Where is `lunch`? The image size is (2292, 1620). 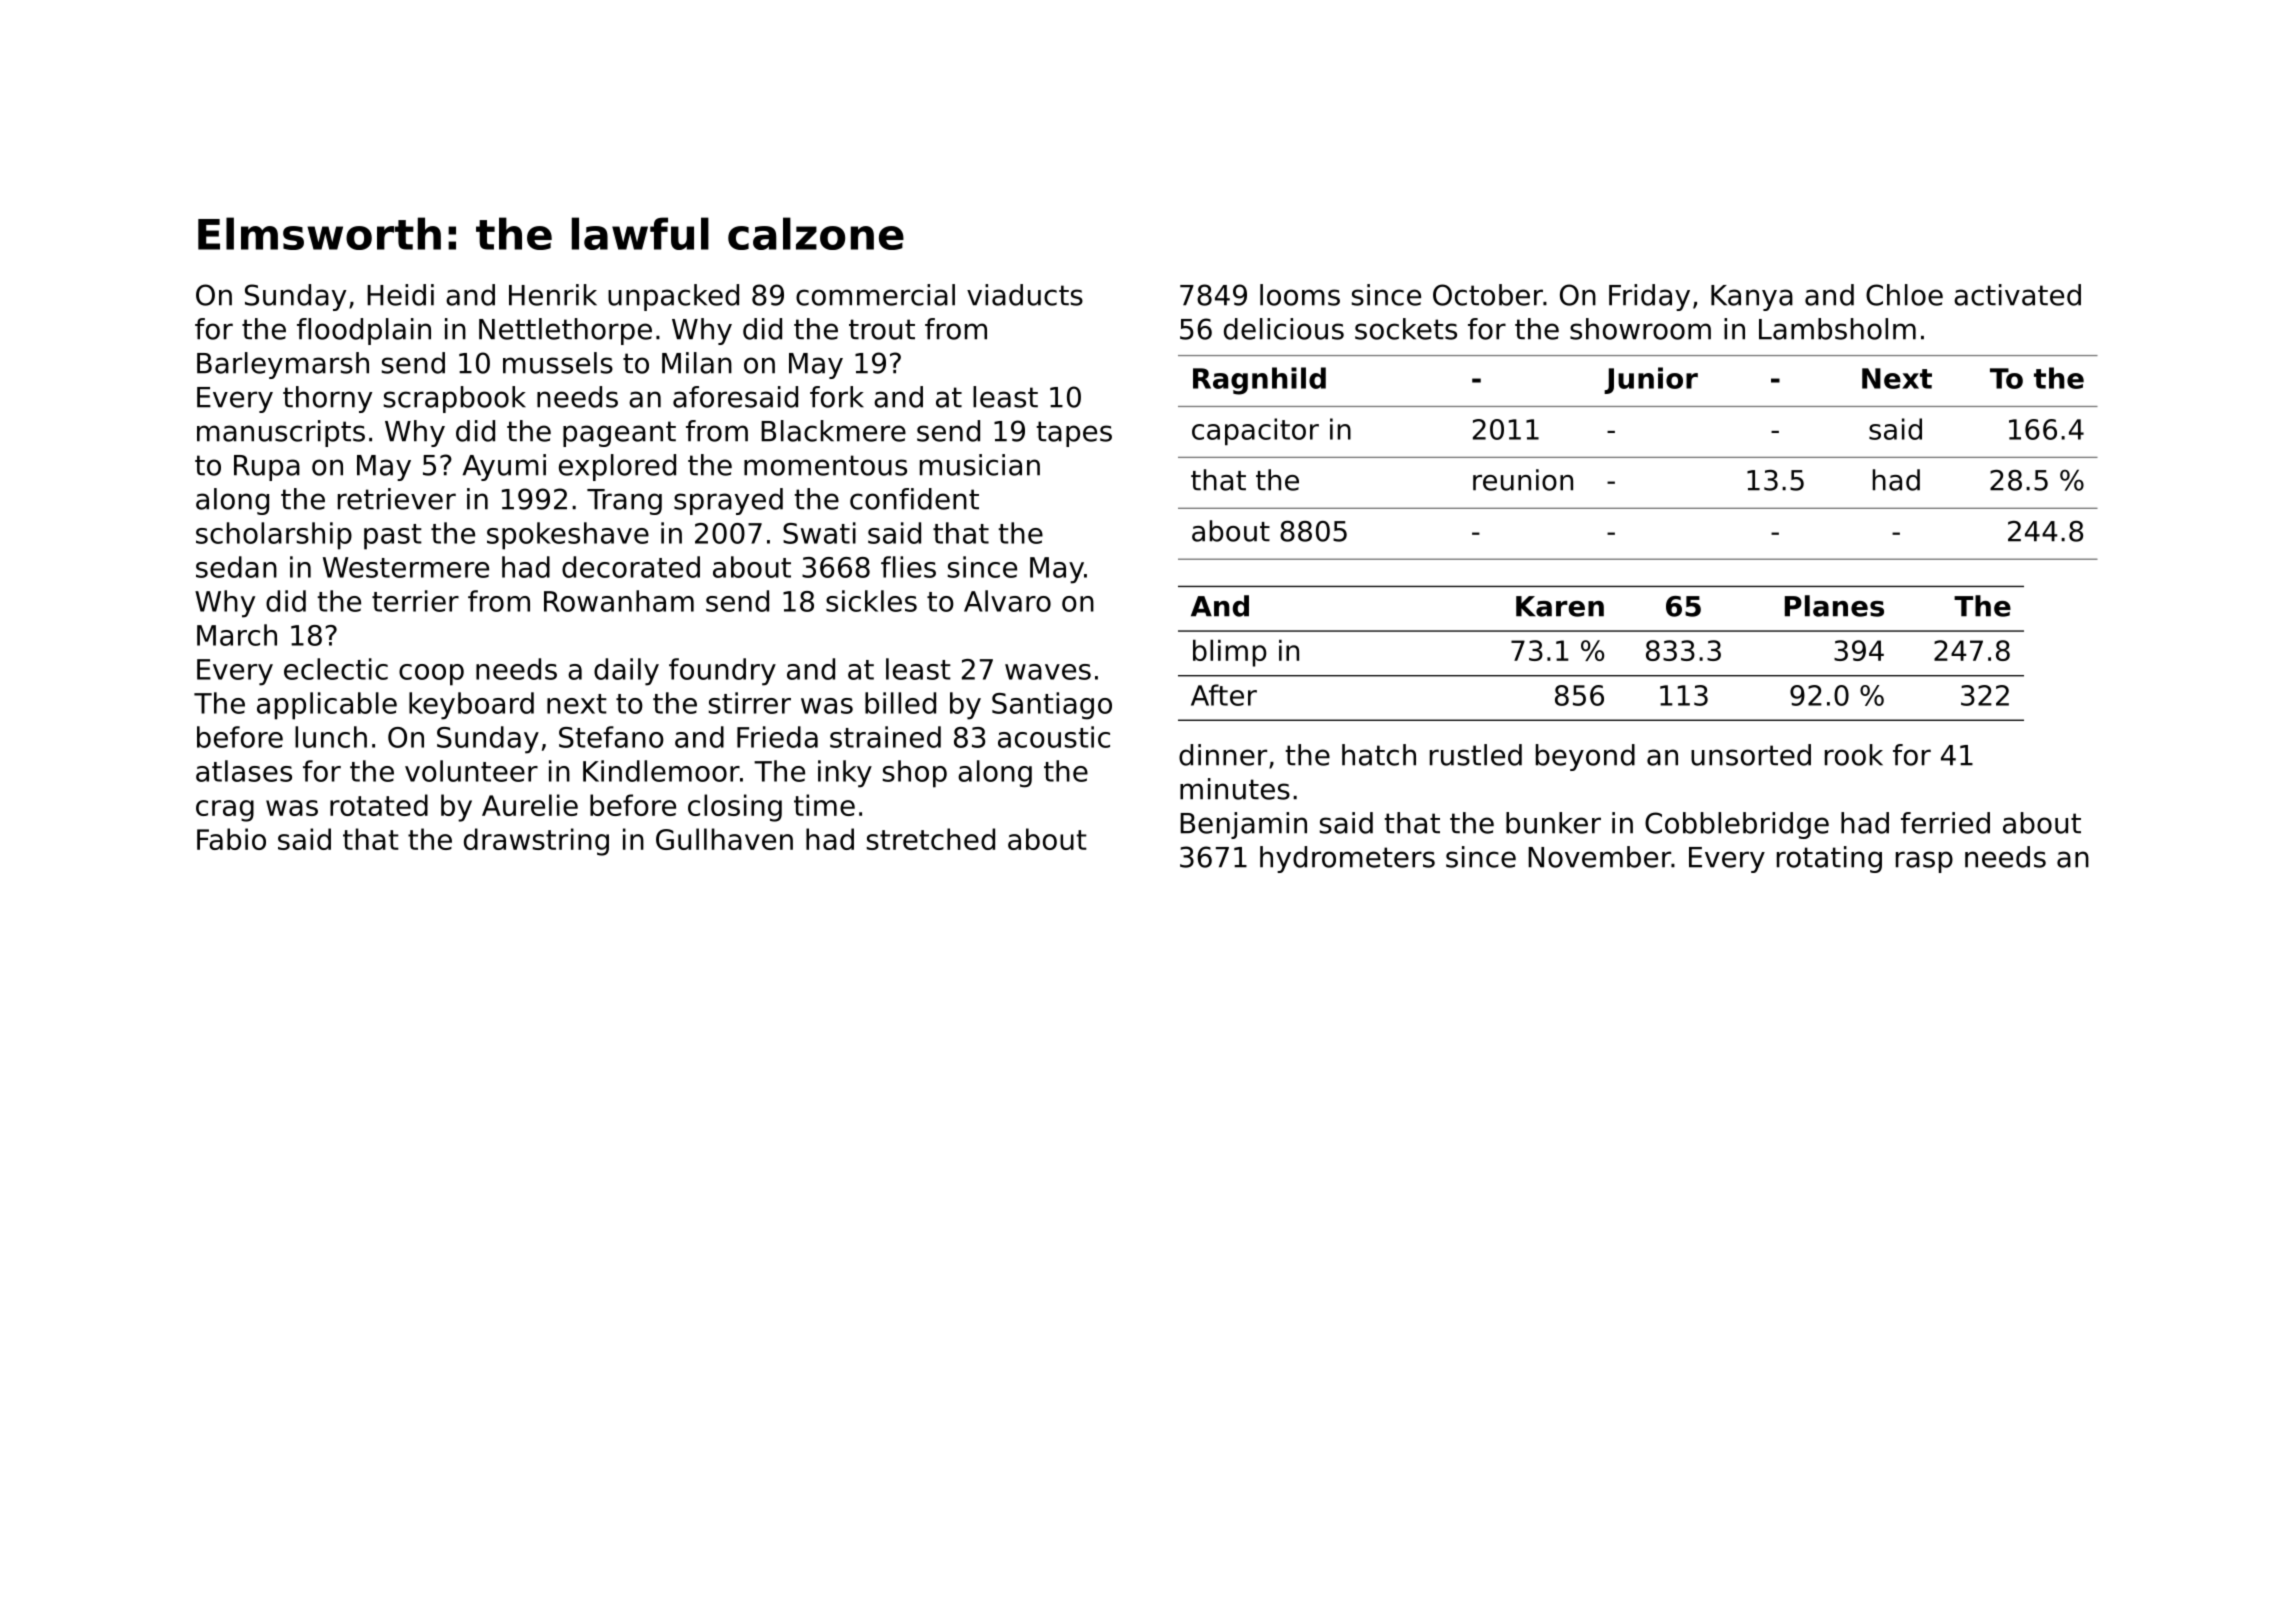 lunch is located at coordinates (331, 737).
